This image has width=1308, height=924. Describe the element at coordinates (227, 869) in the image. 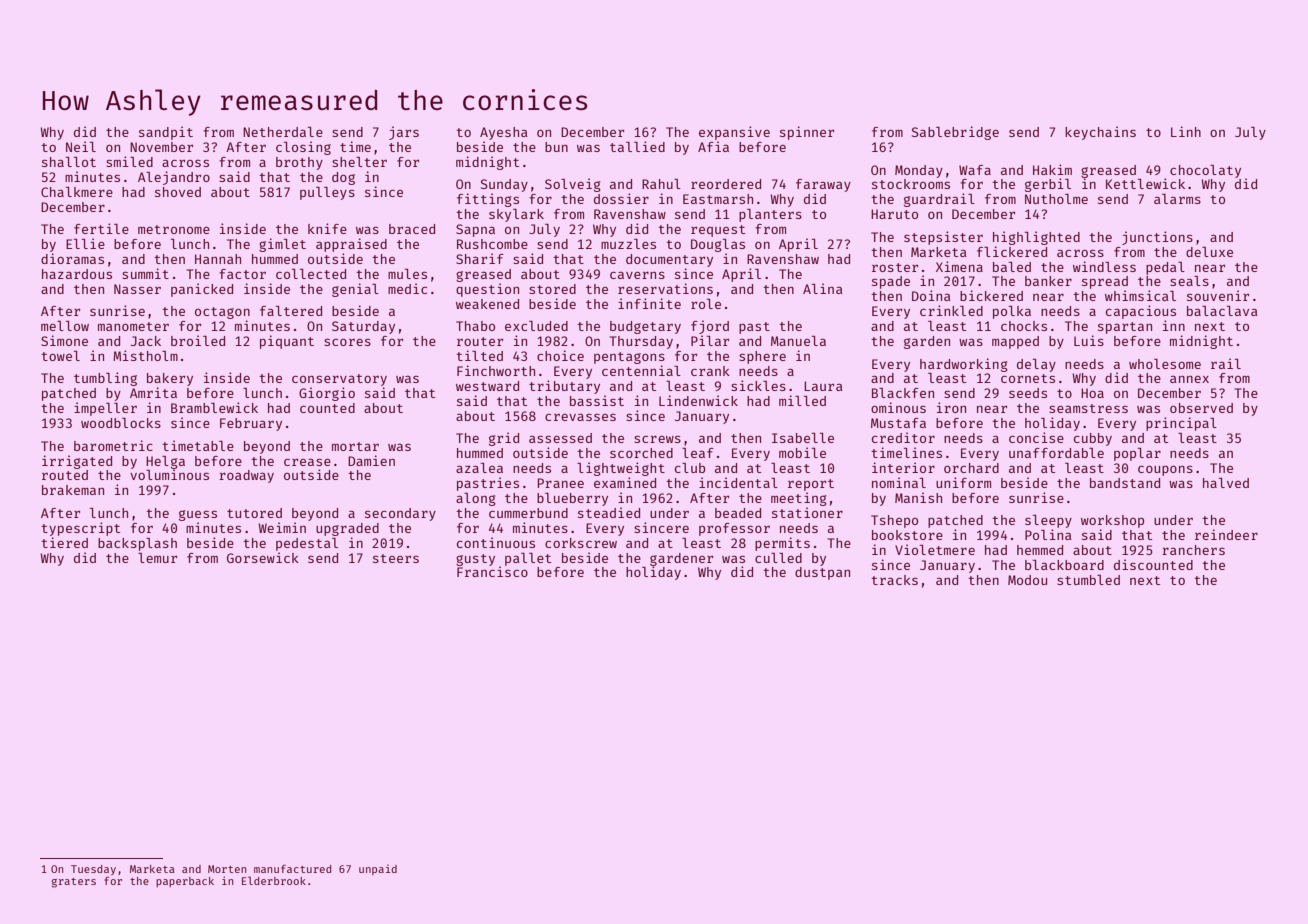

I see `Morten` at that location.
